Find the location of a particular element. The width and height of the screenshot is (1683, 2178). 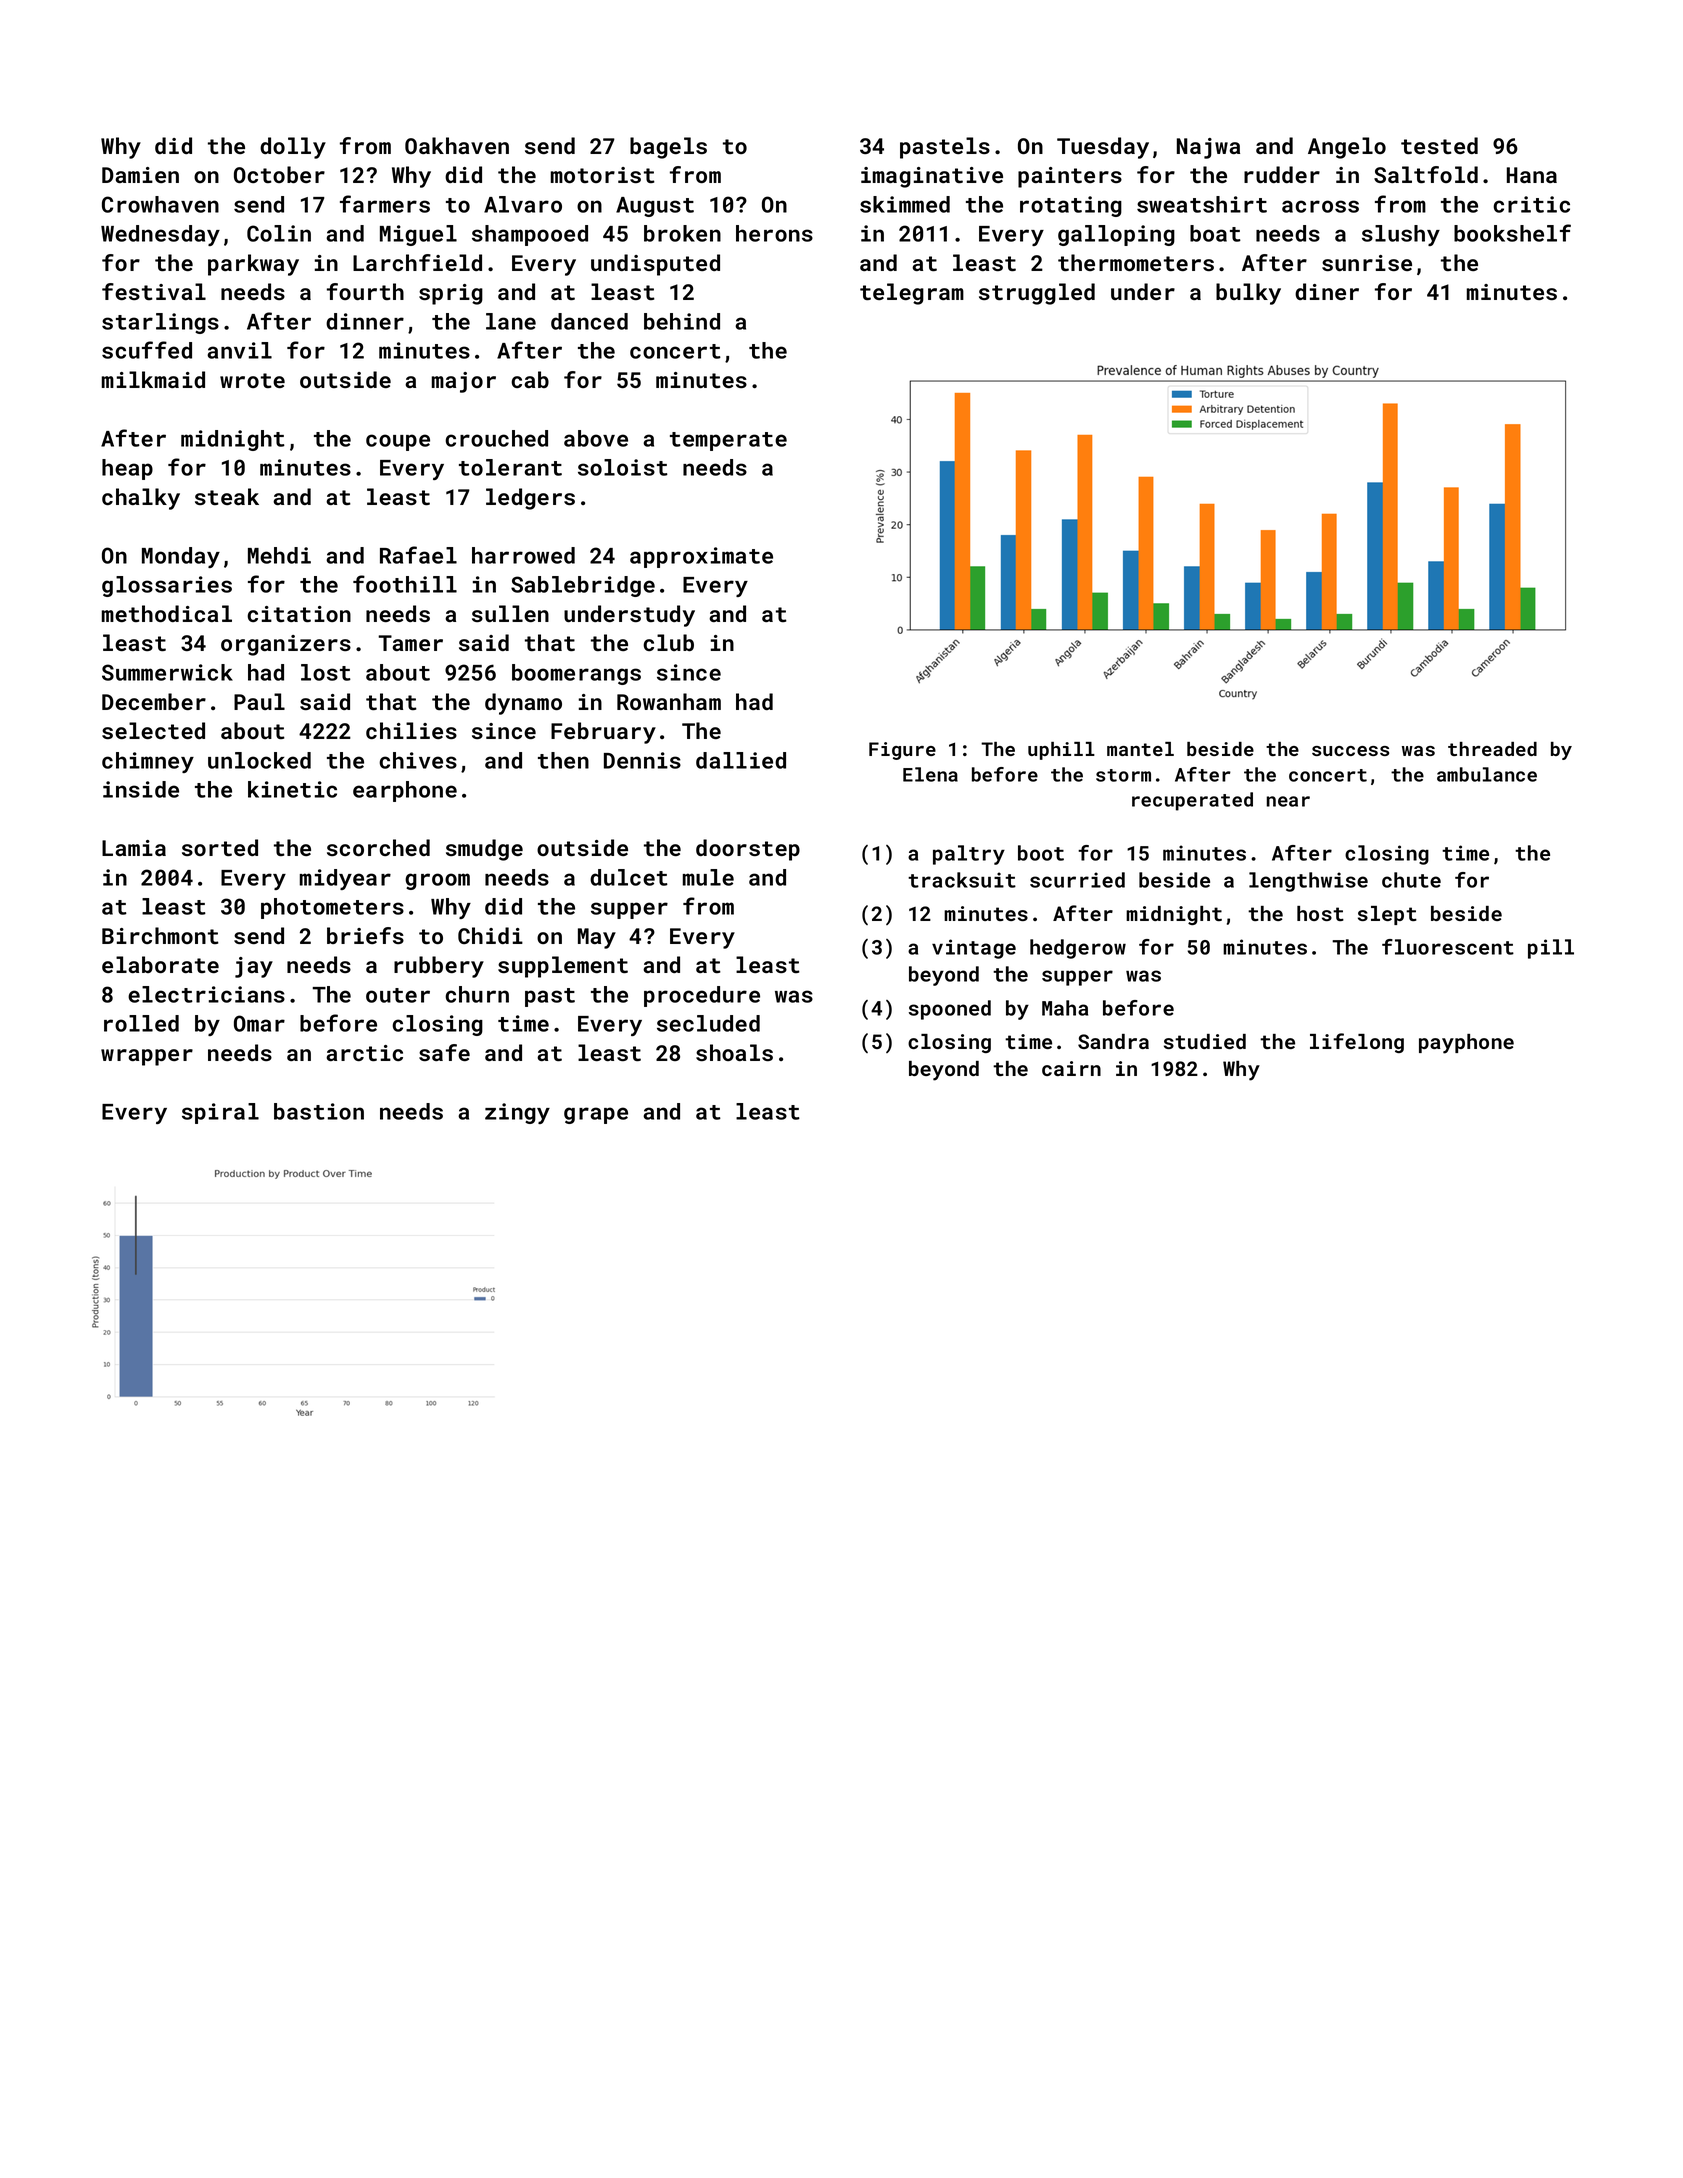

spiral is located at coordinates (220, 1113).
